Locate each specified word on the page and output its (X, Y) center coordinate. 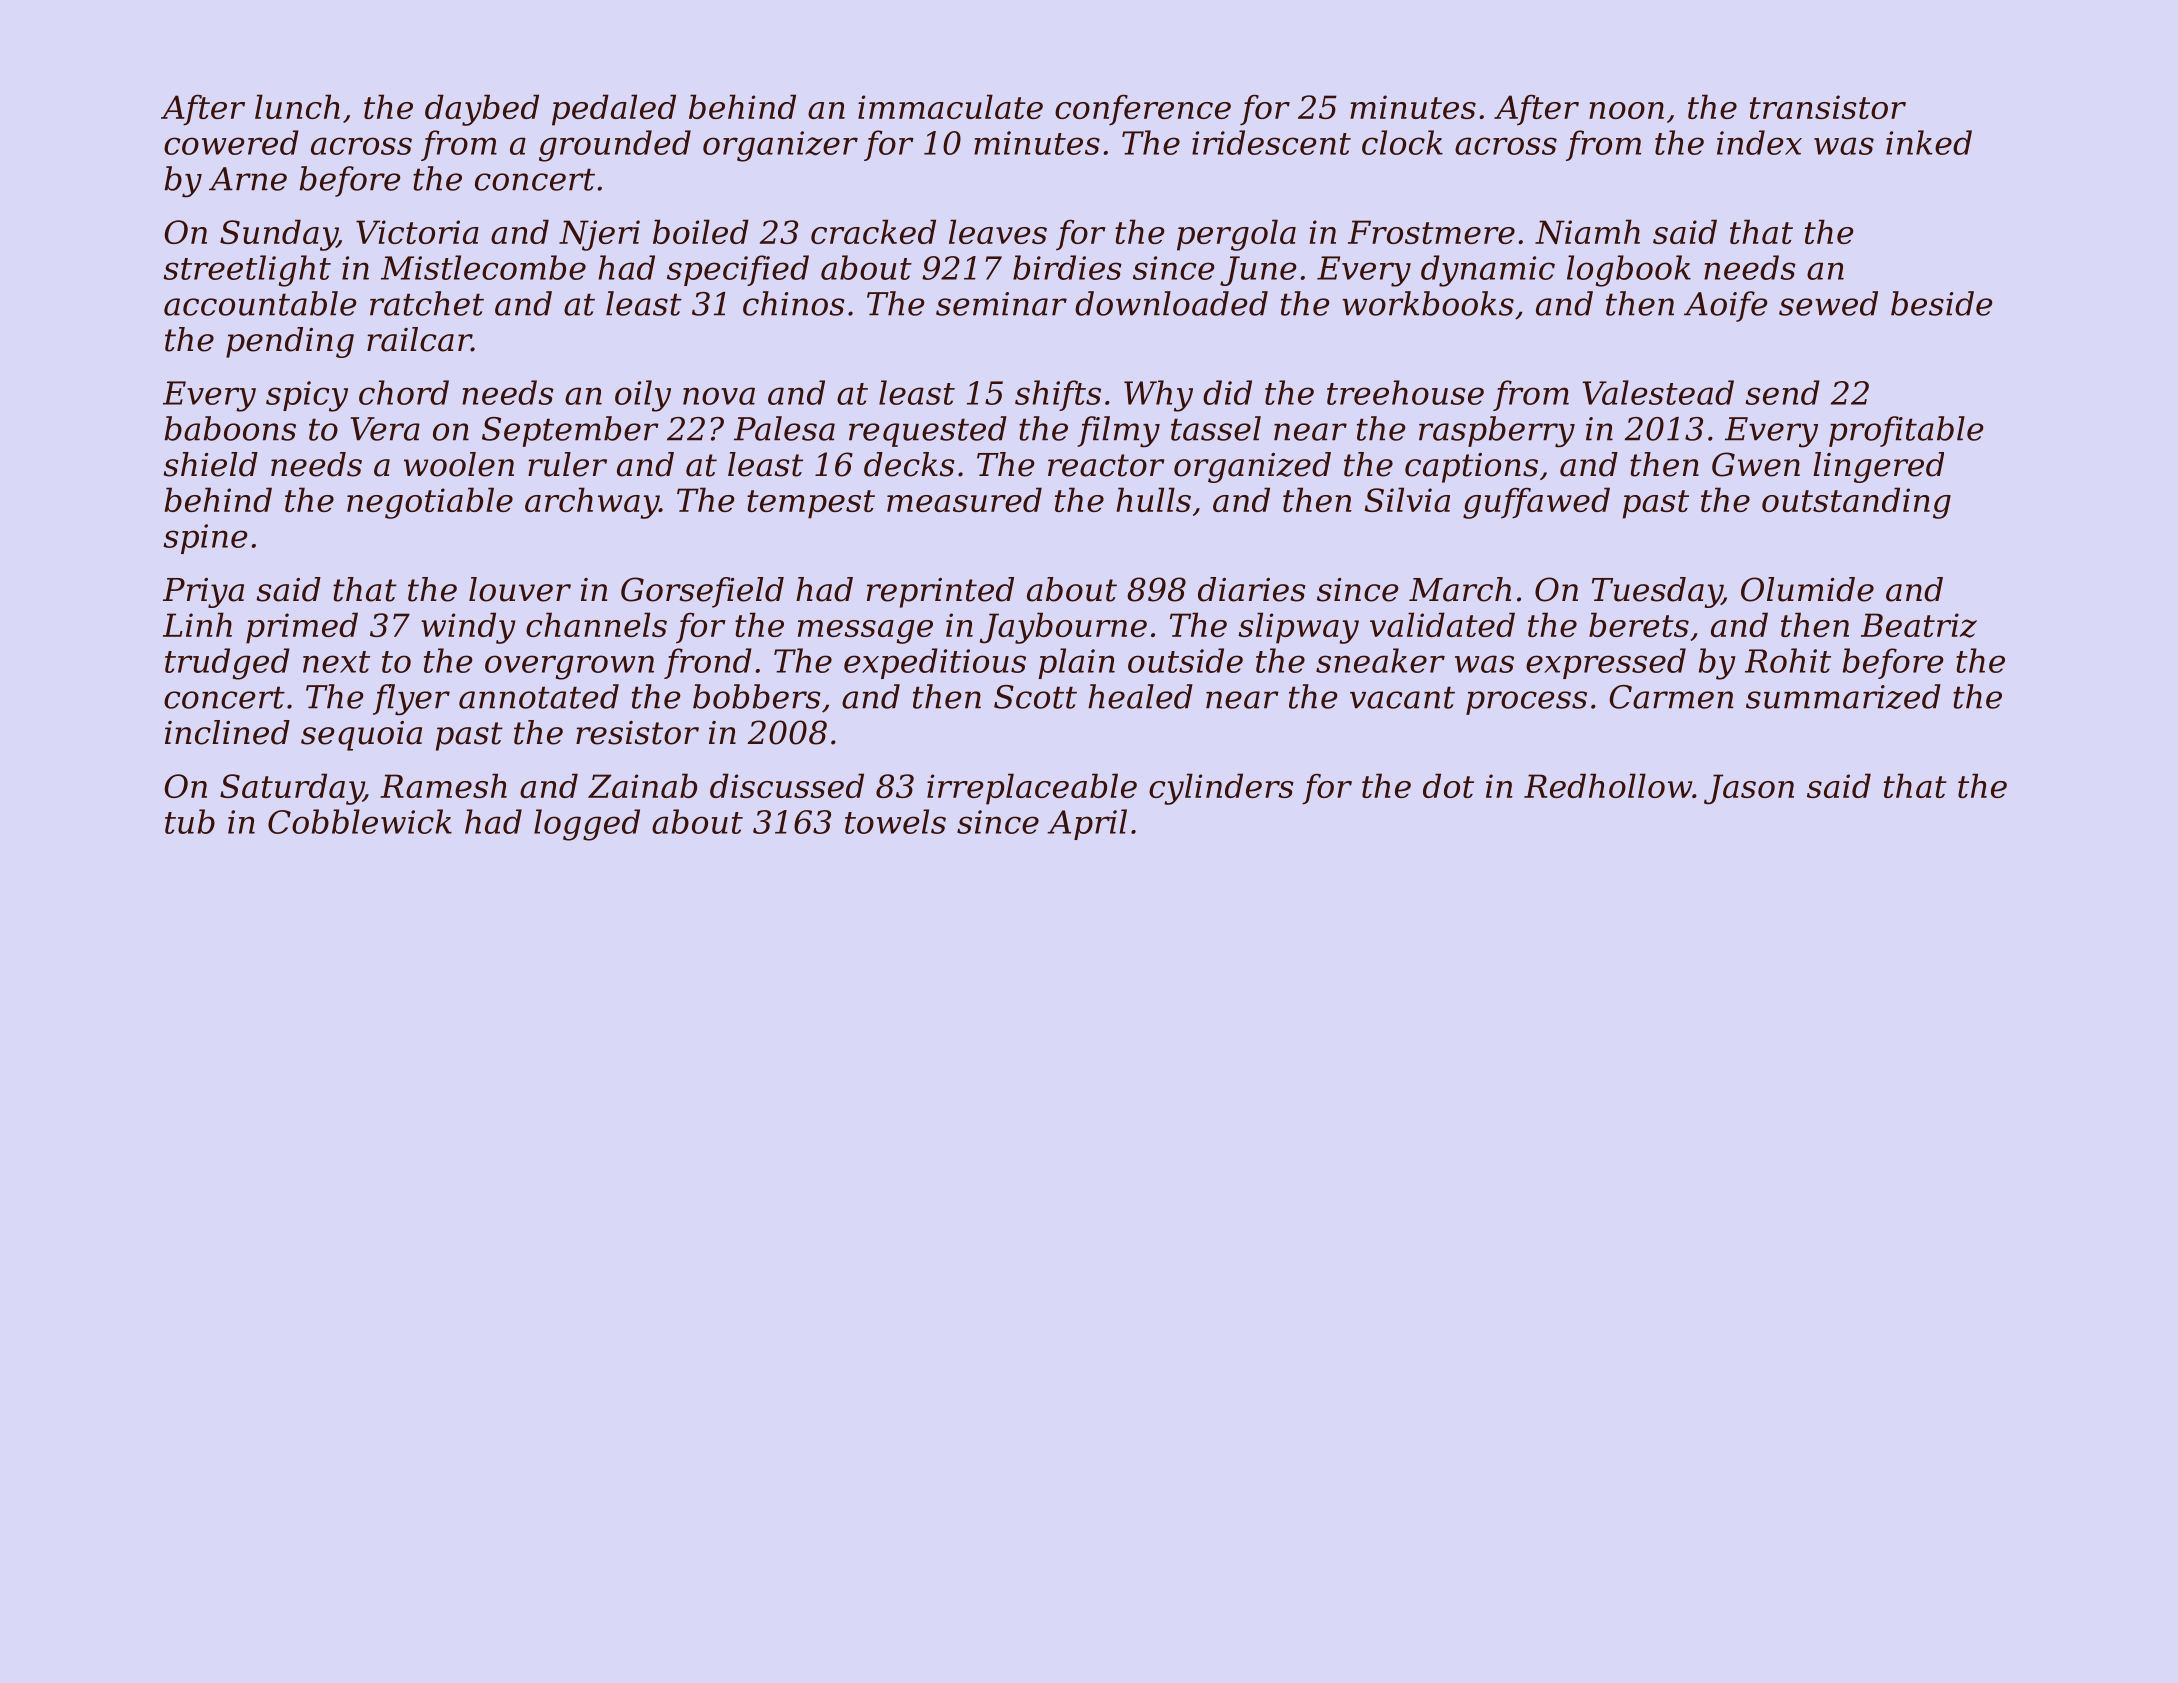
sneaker (1380, 660)
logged (587, 825)
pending (290, 342)
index (1759, 142)
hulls (1153, 499)
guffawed (1536, 503)
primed (302, 628)
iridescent (1271, 142)
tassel (1216, 428)
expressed (1606, 663)
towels (895, 821)
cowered (231, 142)
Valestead (1658, 392)
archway (592, 503)
